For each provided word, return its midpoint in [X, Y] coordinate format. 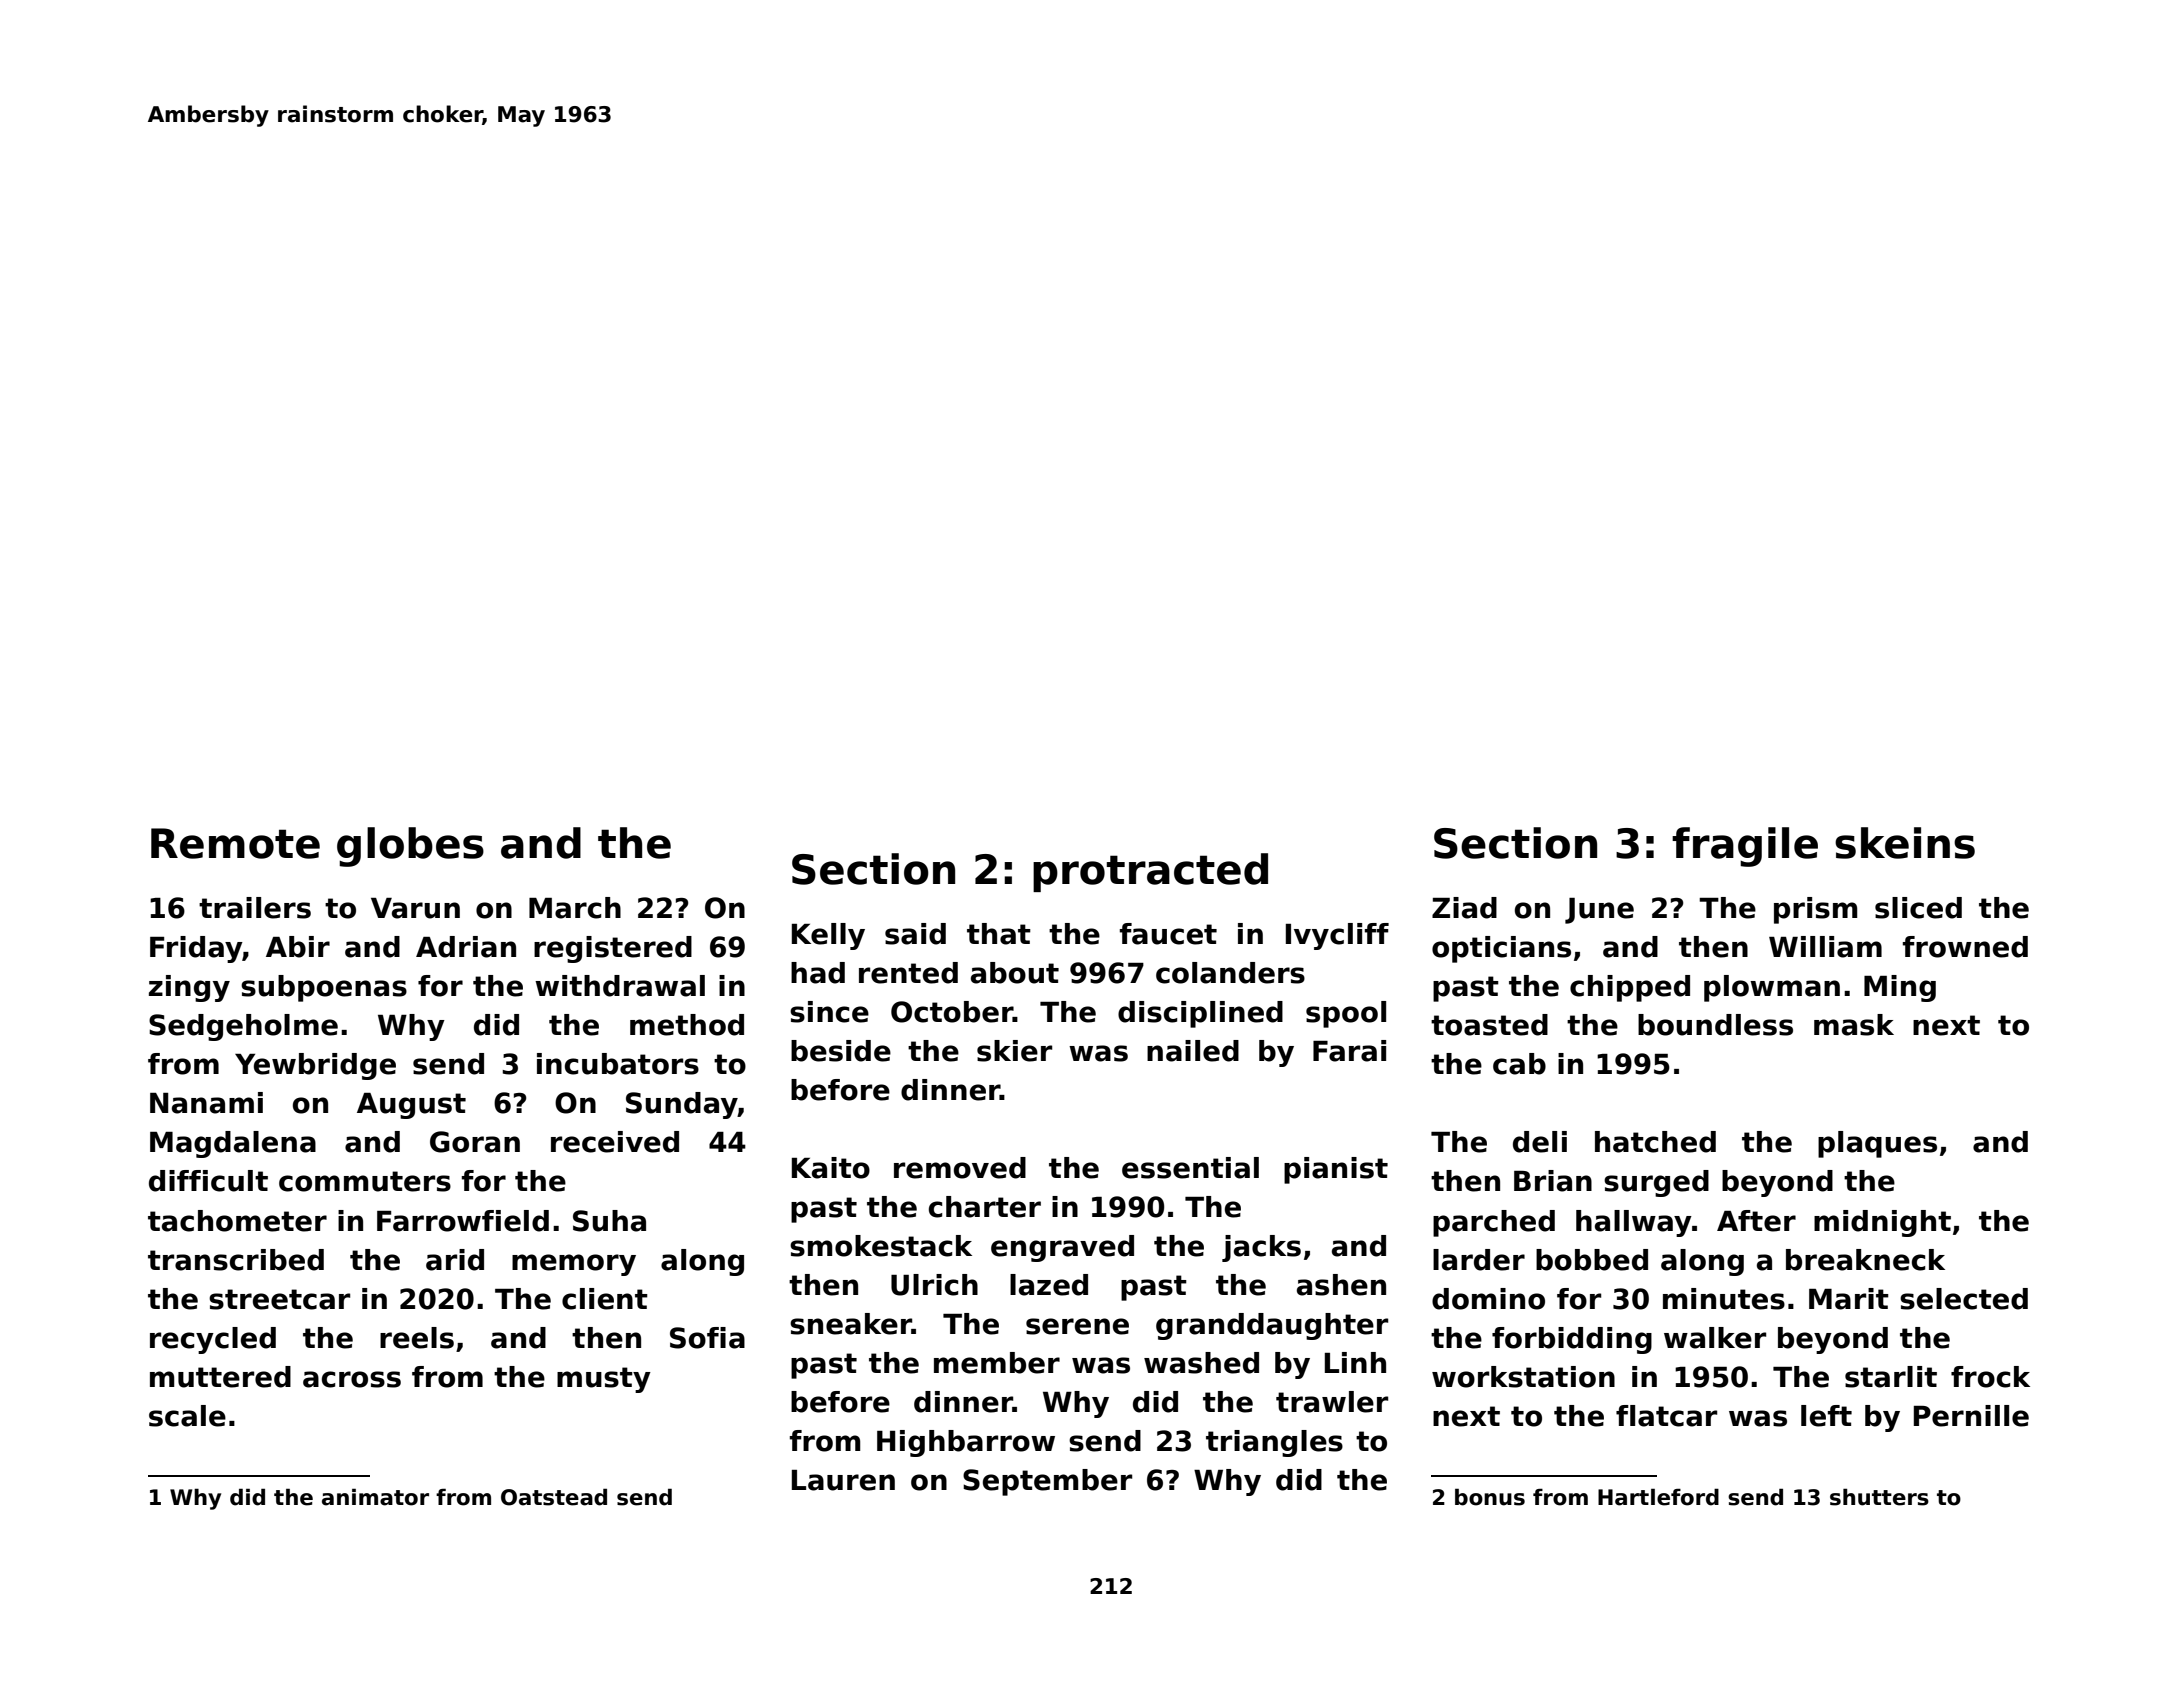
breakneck [1865, 1260]
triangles [1274, 1443]
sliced [1918, 908]
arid [455, 1260]
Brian [1553, 1181]
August [411, 1106]
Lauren [843, 1480]
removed [960, 1168]
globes [410, 847]
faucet [1168, 934]
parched [1494, 1223]
